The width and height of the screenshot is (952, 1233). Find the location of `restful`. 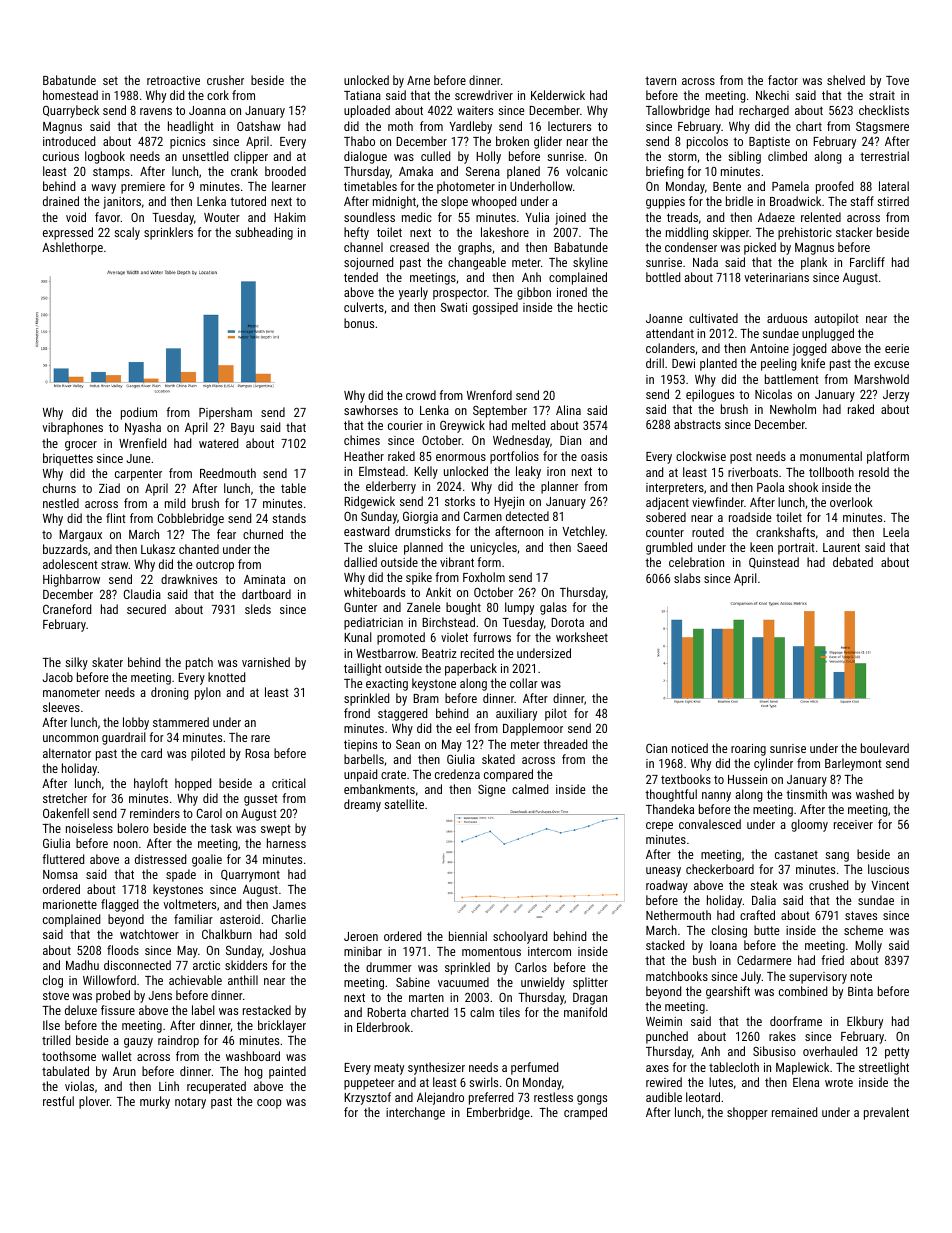

restful is located at coordinates (58, 1101).
